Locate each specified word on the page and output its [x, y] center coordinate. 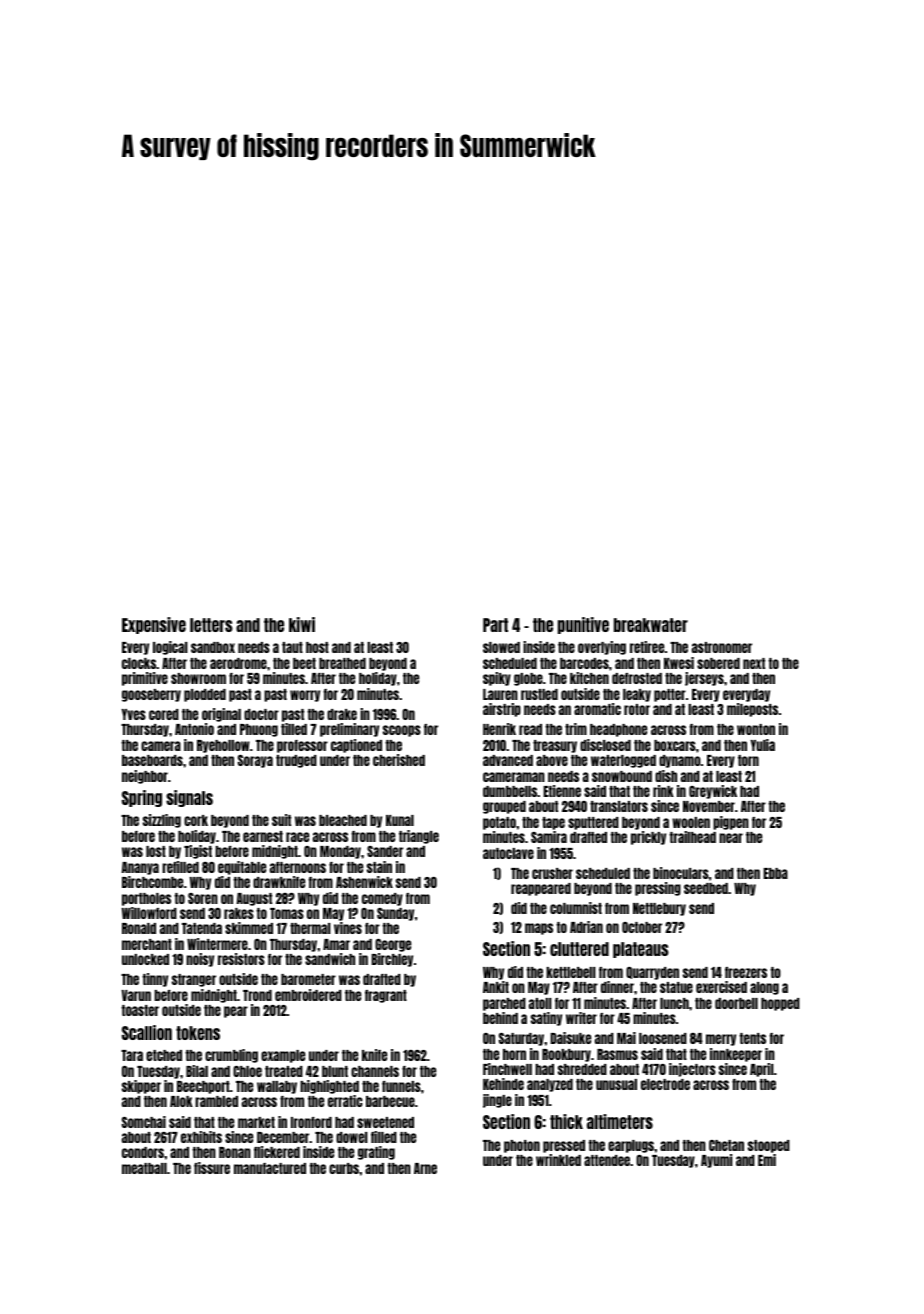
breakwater [651, 625]
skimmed [249, 928]
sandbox [213, 647]
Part [495, 625]
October [642, 927]
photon [522, 1146]
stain [379, 867]
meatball [144, 1168]
